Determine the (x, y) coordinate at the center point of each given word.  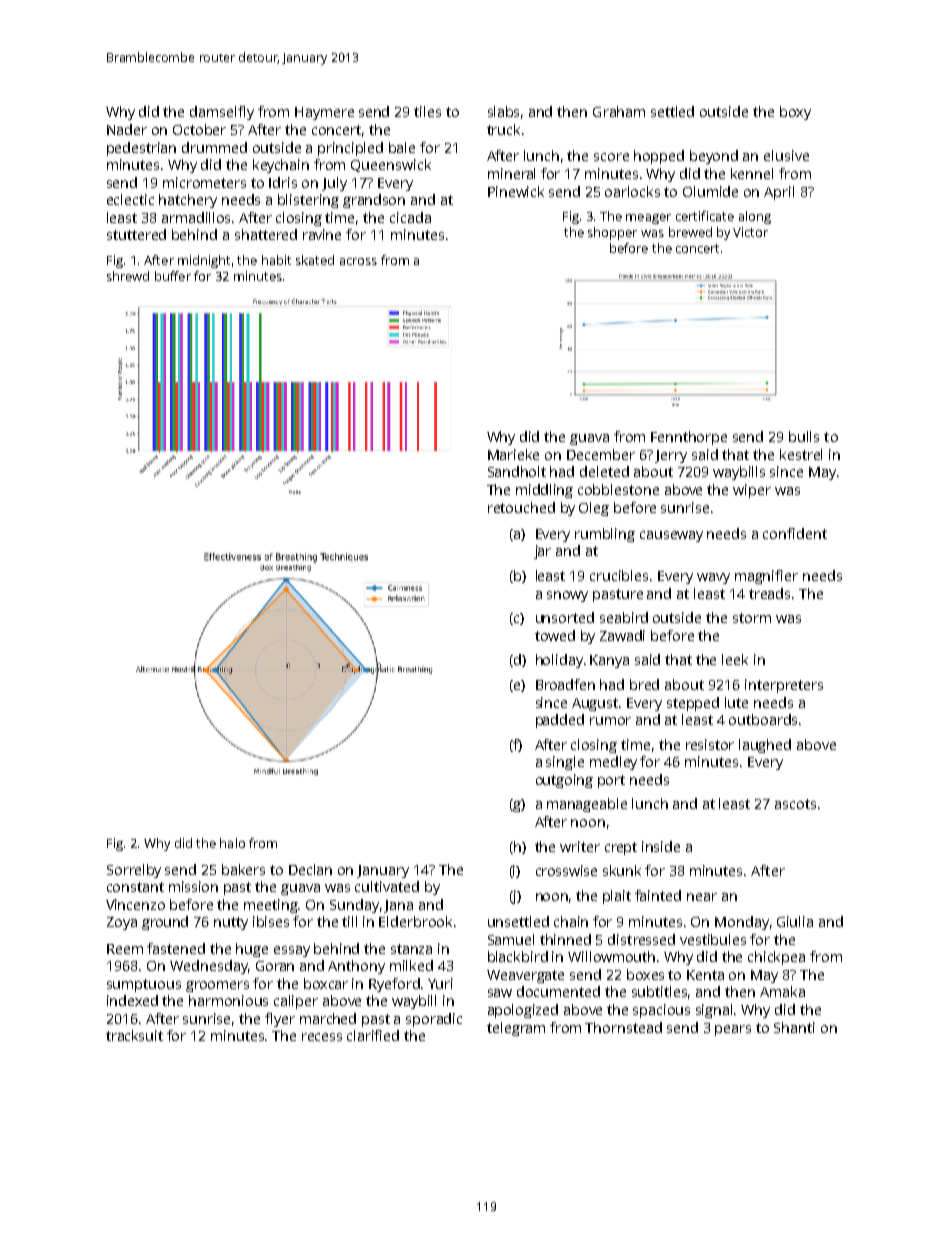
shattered (266, 234)
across (358, 261)
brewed (690, 232)
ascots (795, 804)
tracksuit (134, 1035)
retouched (521, 507)
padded (560, 721)
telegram (516, 1029)
